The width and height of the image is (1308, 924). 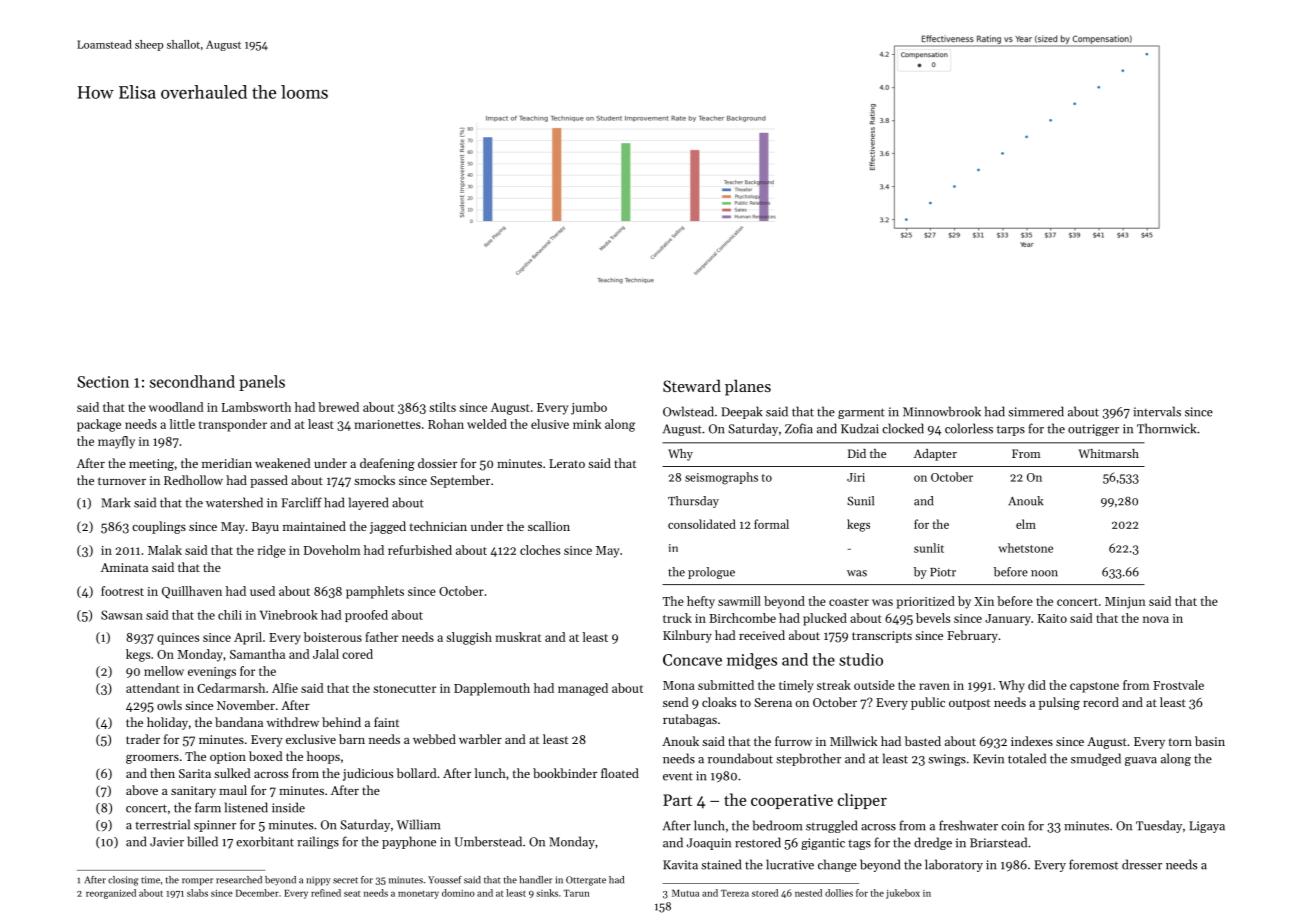 What do you see at coordinates (1210, 741) in the image?
I see `basin` at bounding box center [1210, 741].
